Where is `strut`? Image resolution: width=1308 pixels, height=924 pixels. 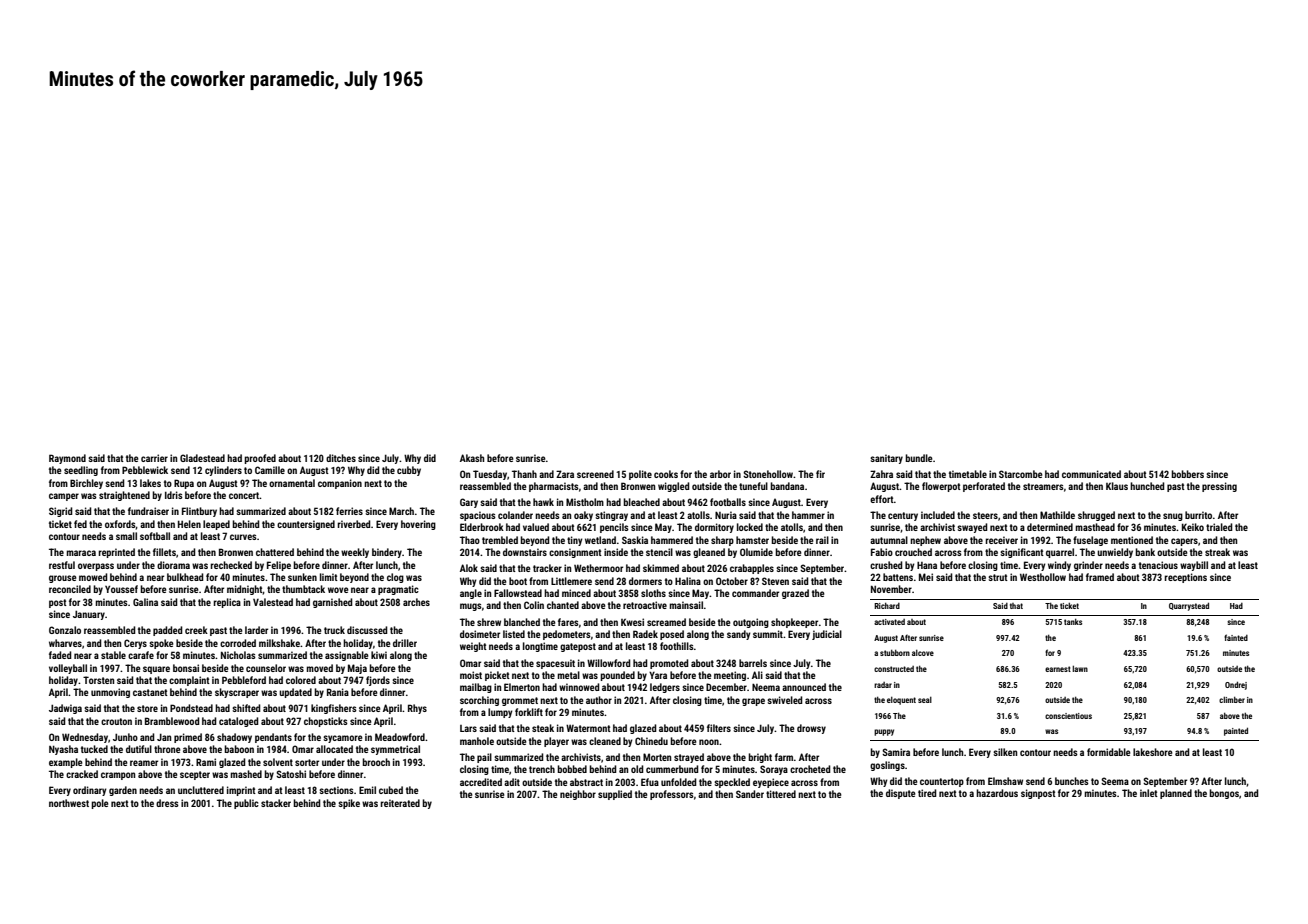 strut is located at coordinates (998, 577).
